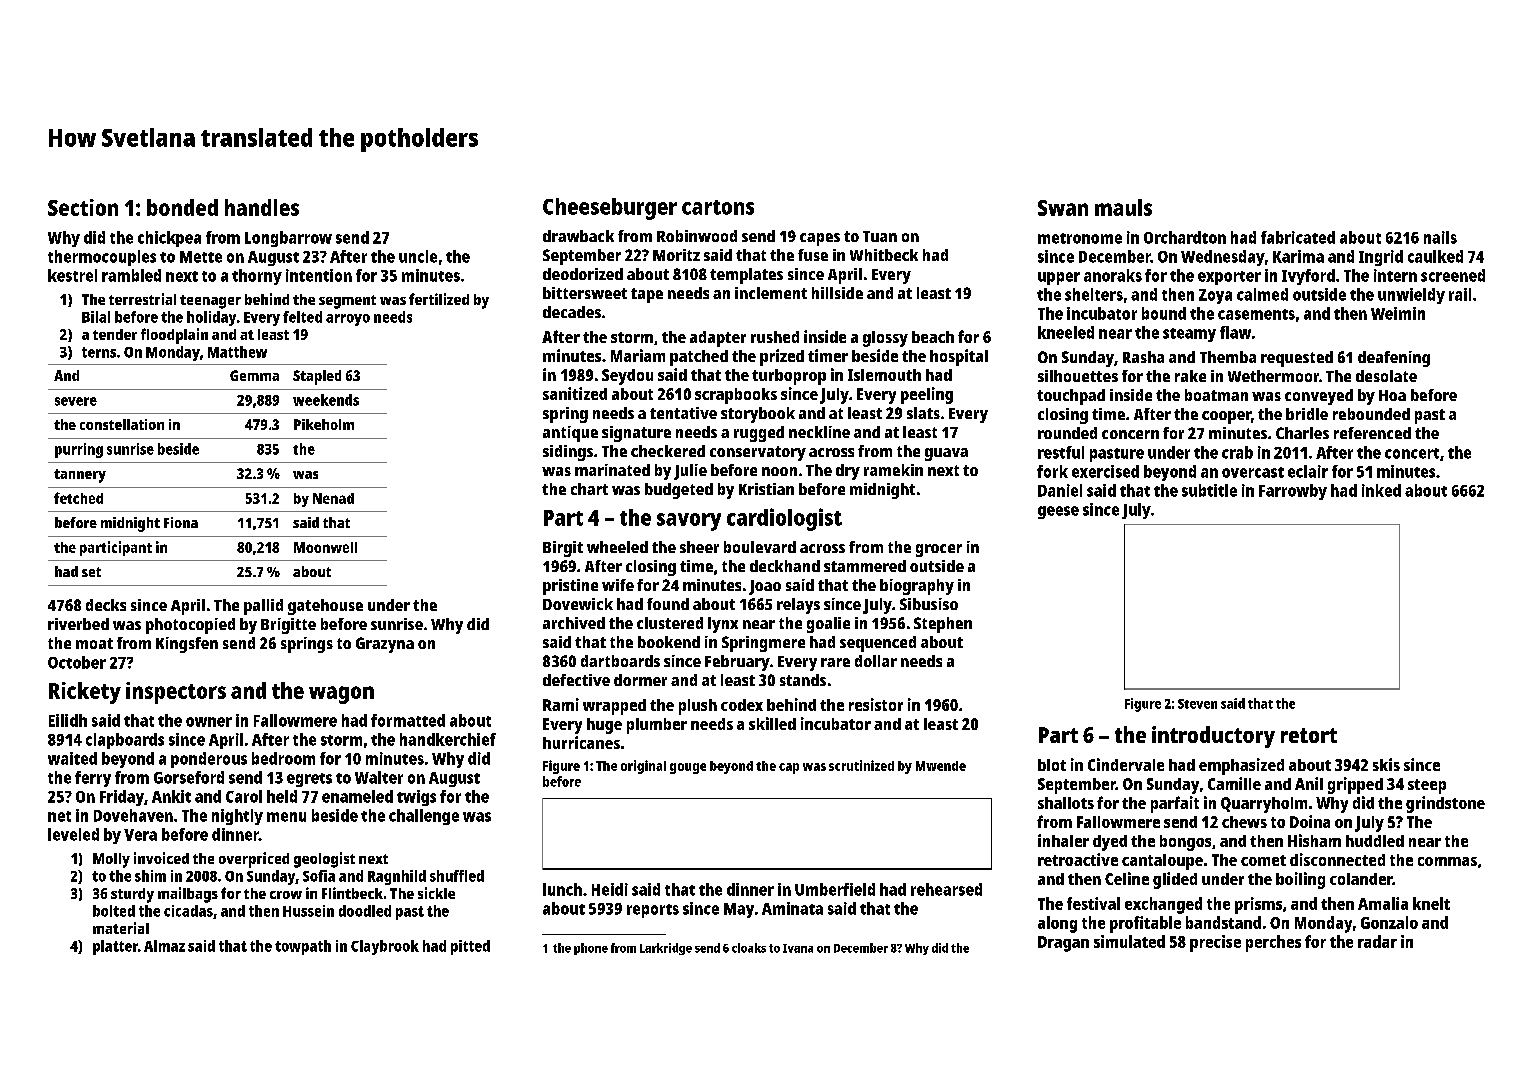  What do you see at coordinates (739, 910) in the screenshot?
I see `May` at bounding box center [739, 910].
